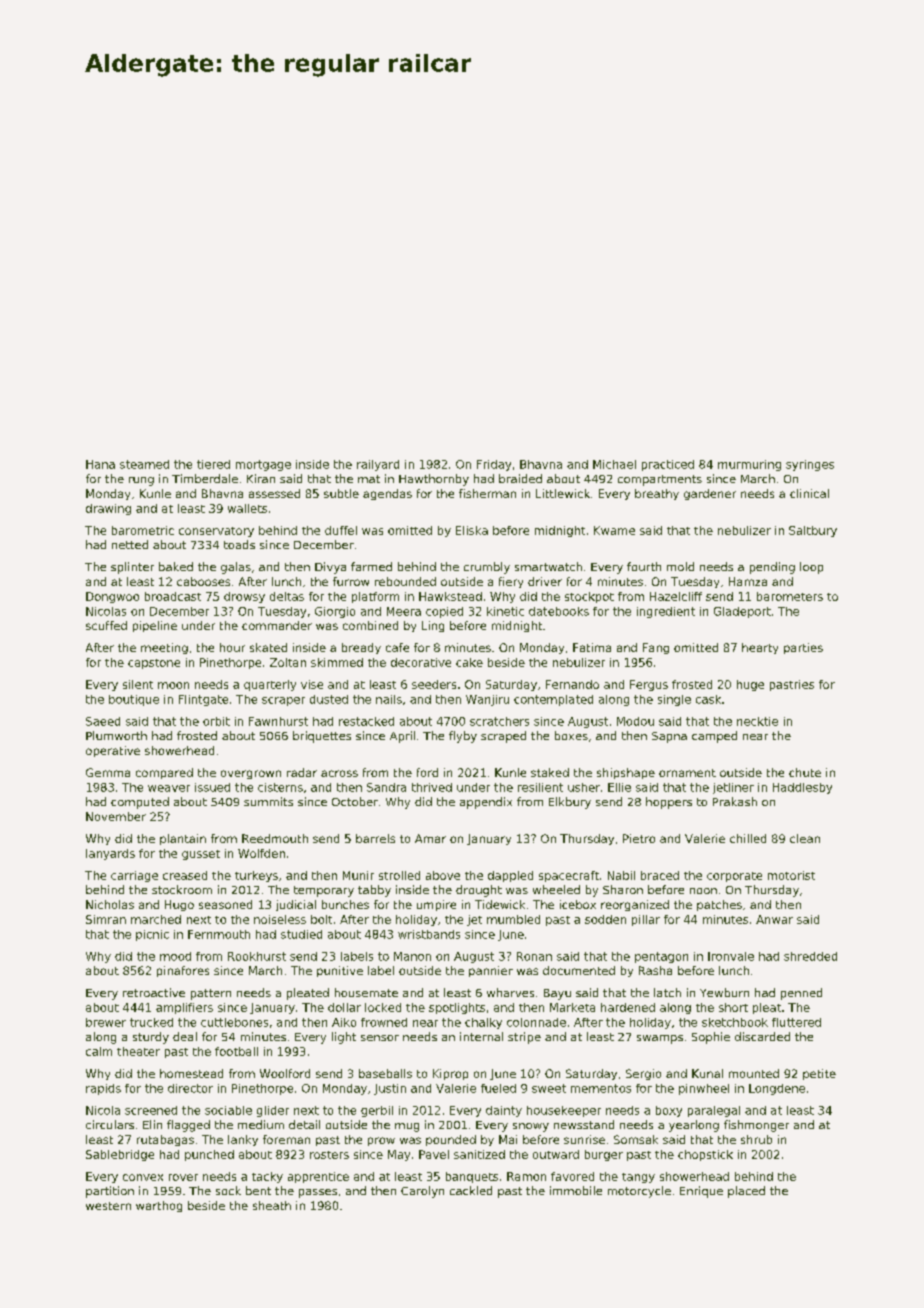 This screenshot has height=1308, width=924. What do you see at coordinates (661, 957) in the screenshot?
I see `pentagon` at bounding box center [661, 957].
